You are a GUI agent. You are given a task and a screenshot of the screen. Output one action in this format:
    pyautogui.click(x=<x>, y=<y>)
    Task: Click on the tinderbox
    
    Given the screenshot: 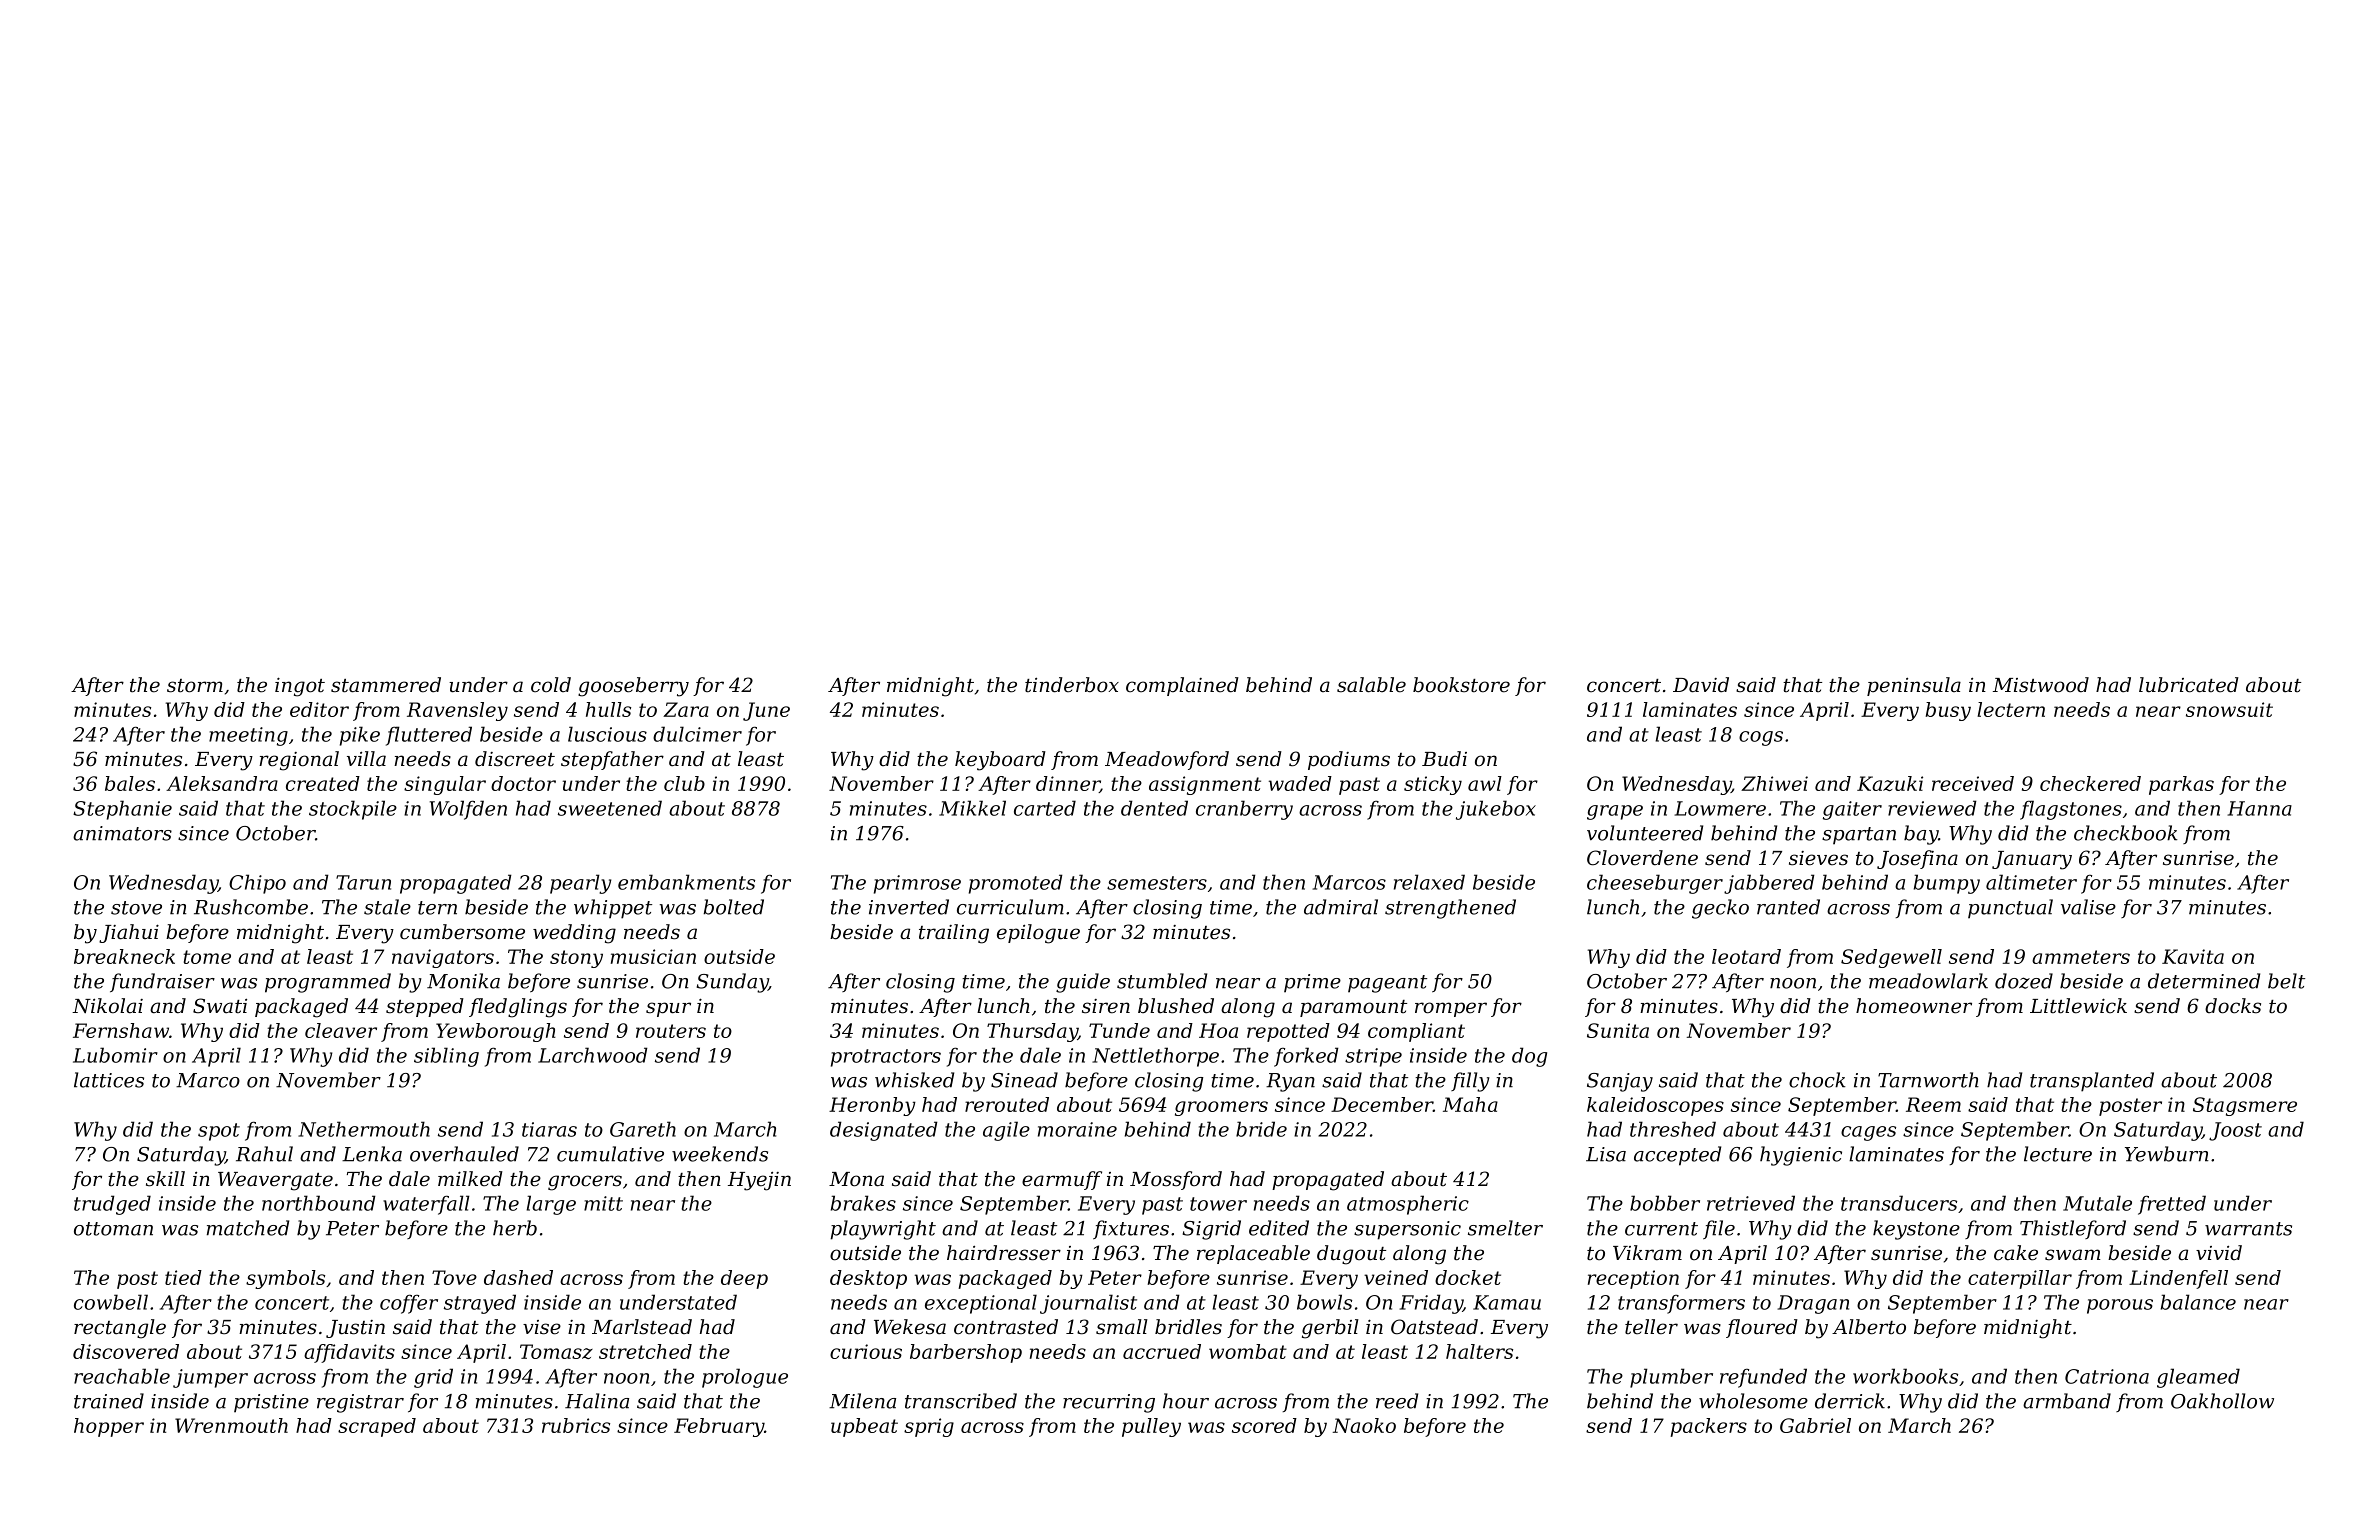 What is the action you would take?
    pyautogui.click(x=1072, y=685)
